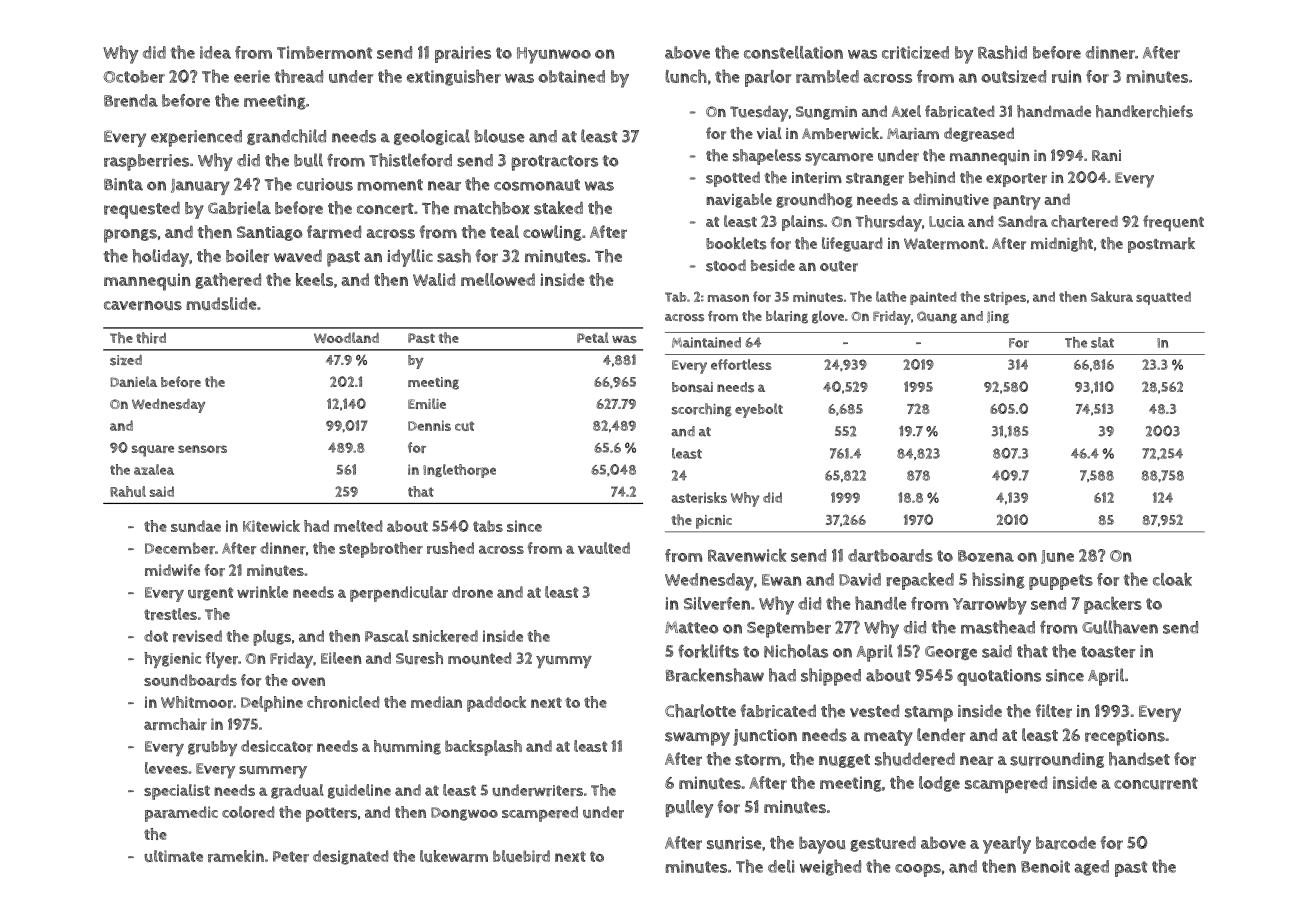  What do you see at coordinates (564, 662) in the screenshot?
I see `yummy` at bounding box center [564, 662].
